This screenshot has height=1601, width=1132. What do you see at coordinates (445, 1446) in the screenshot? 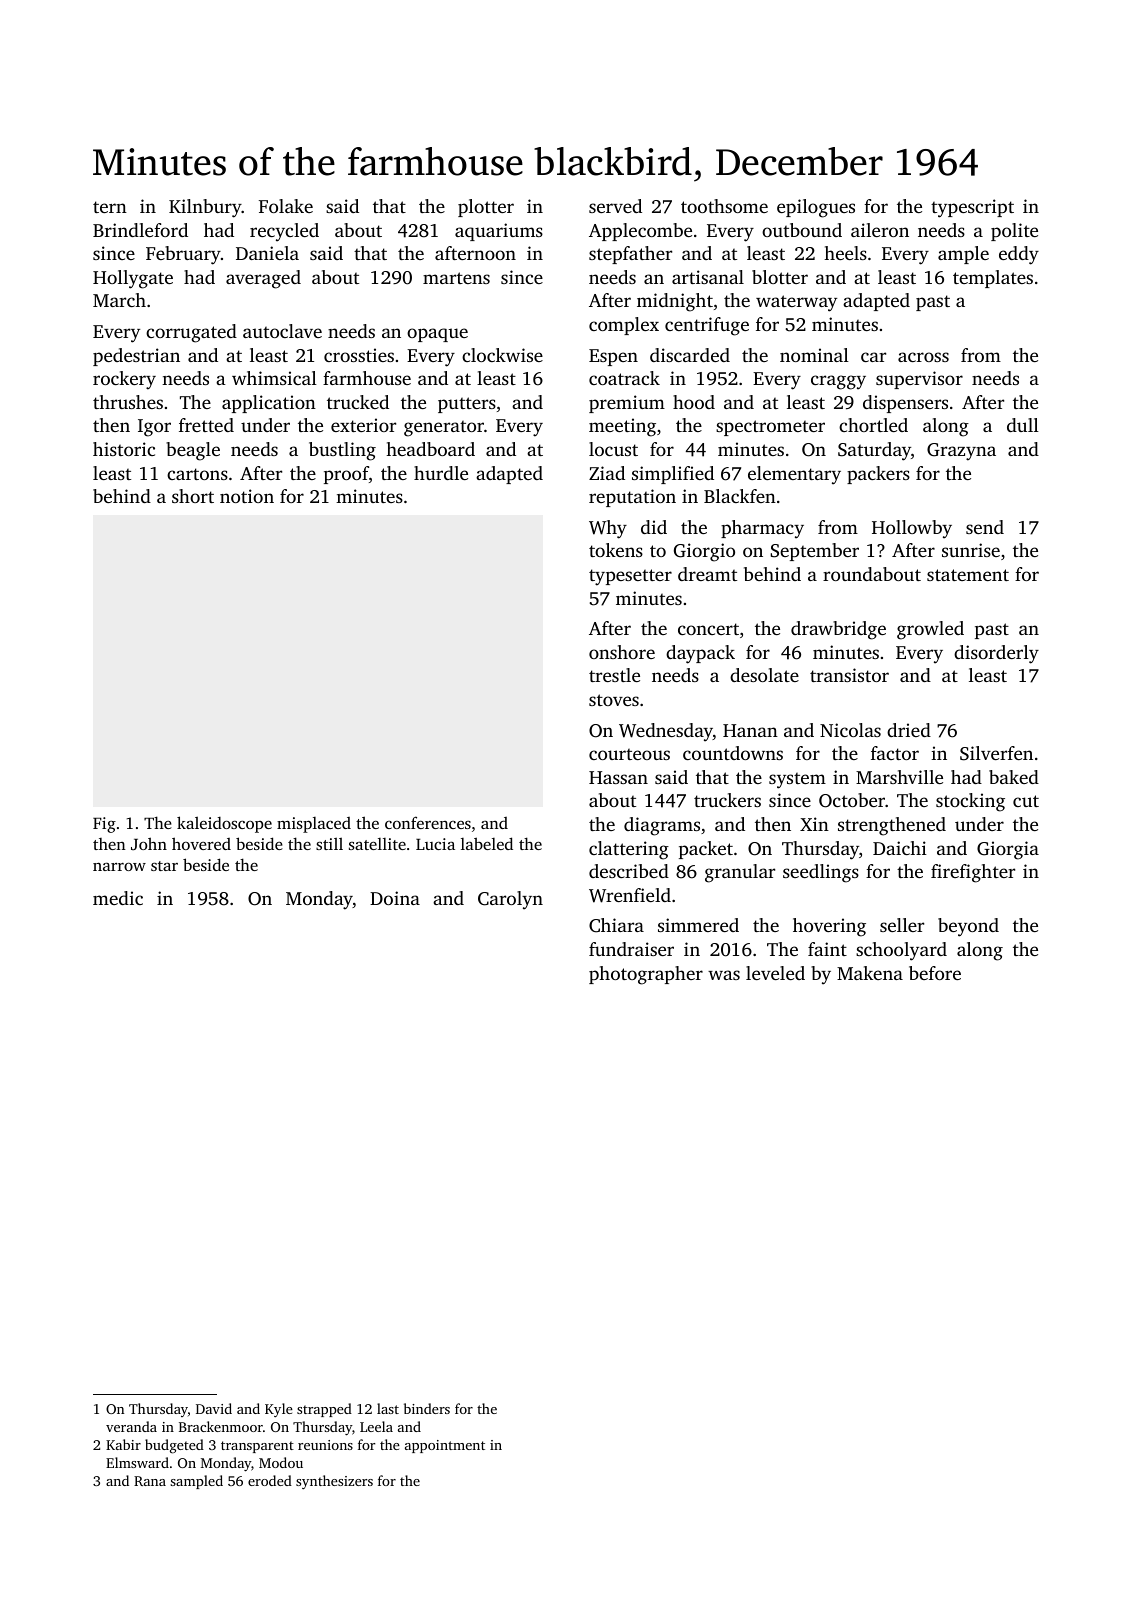
I see `appointment` at bounding box center [445, 1446].
